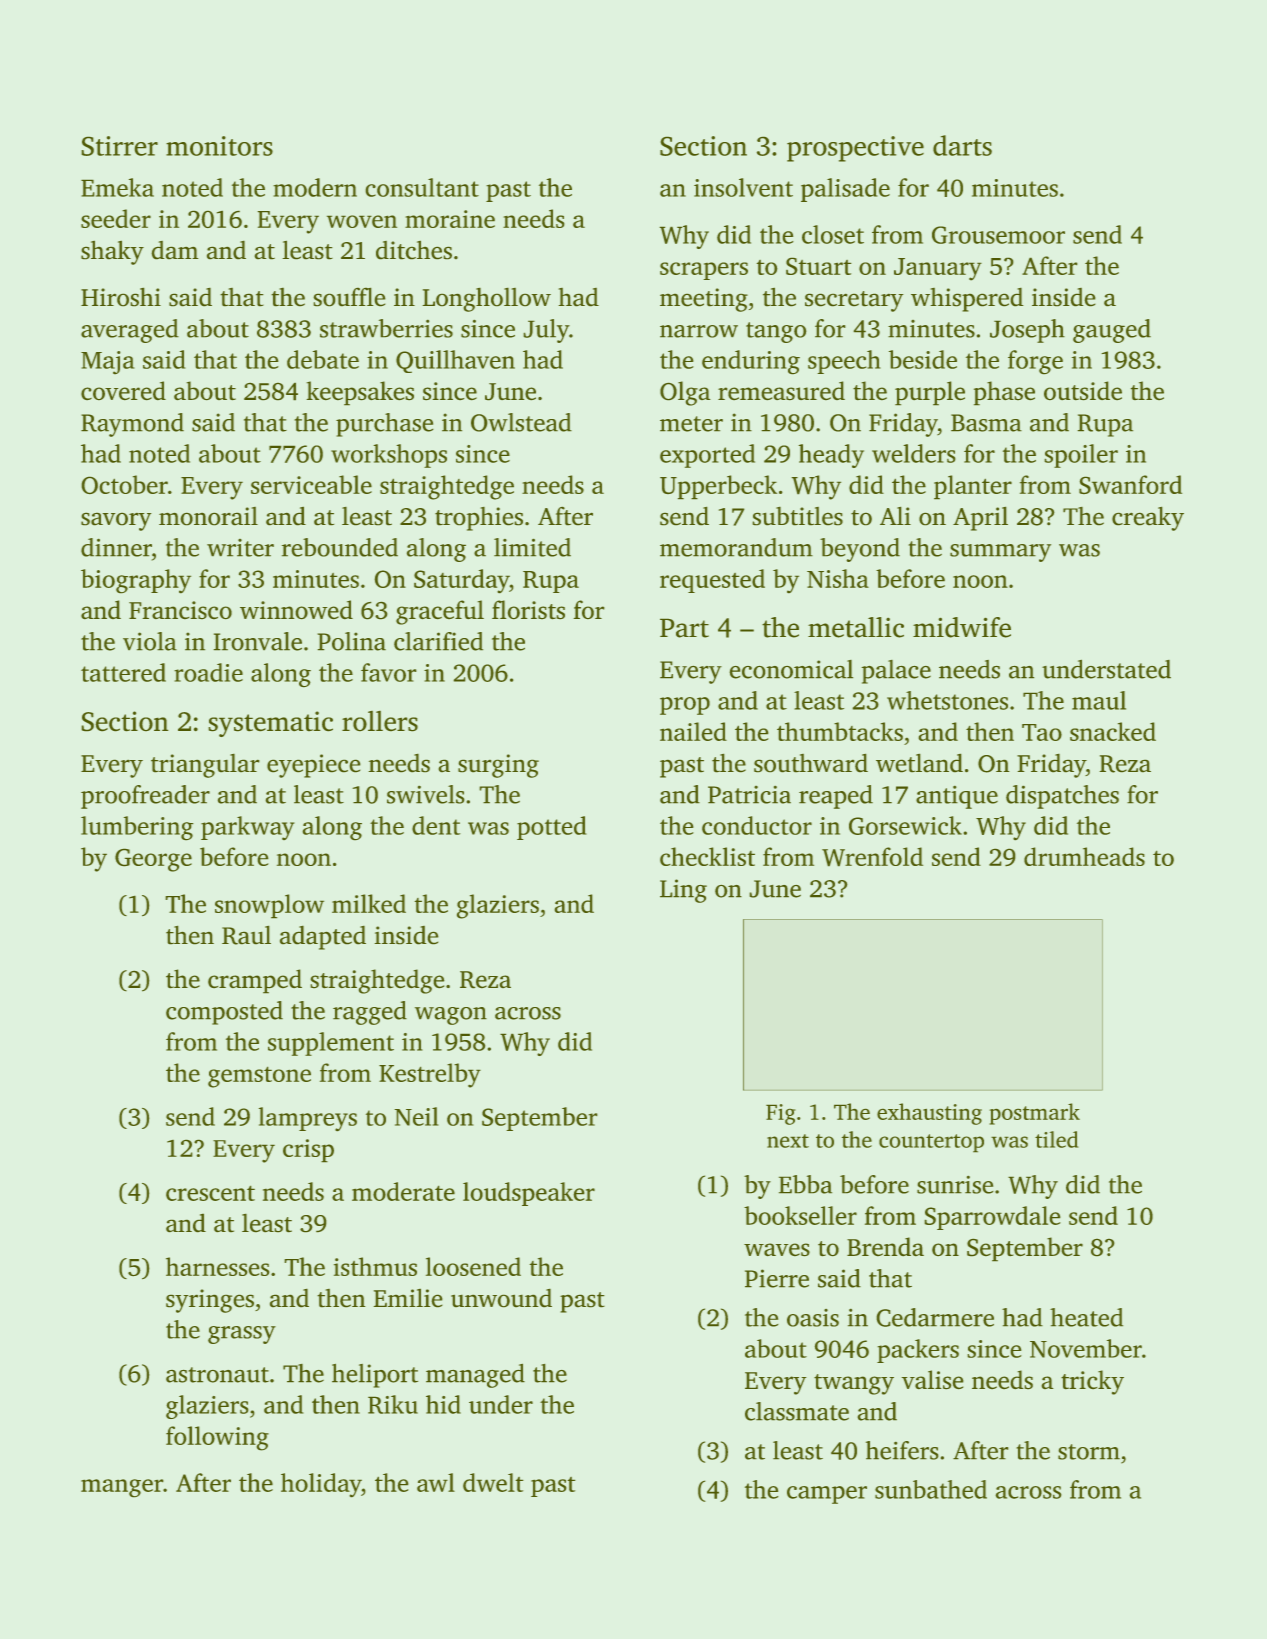  I want to click on Raul, so click(246, 935).
